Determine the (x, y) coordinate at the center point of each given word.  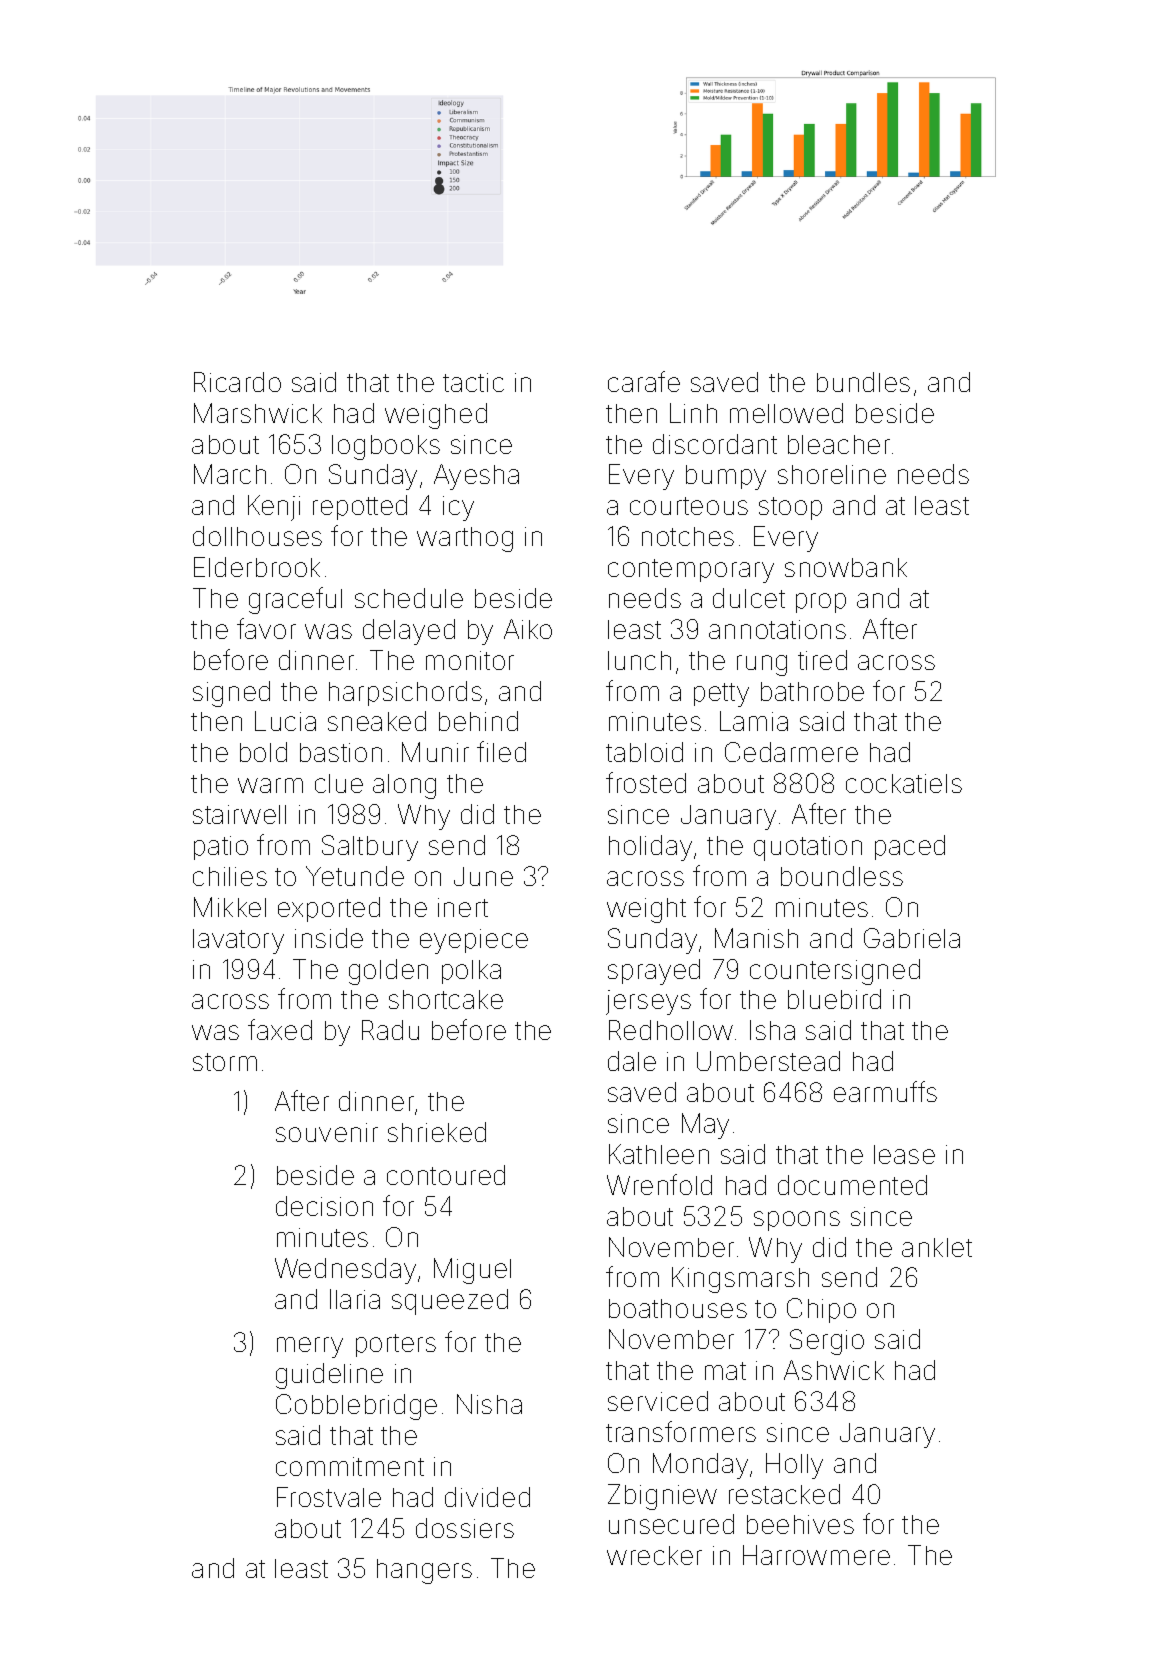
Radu (390, 1030)
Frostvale (329, 1497)
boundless (842, 876)
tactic (473, 382)
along (404, 786)
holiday (650, 848)
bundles (863, 382)
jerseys (648, 1002)
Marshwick (258, 413)
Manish (756, 938)
